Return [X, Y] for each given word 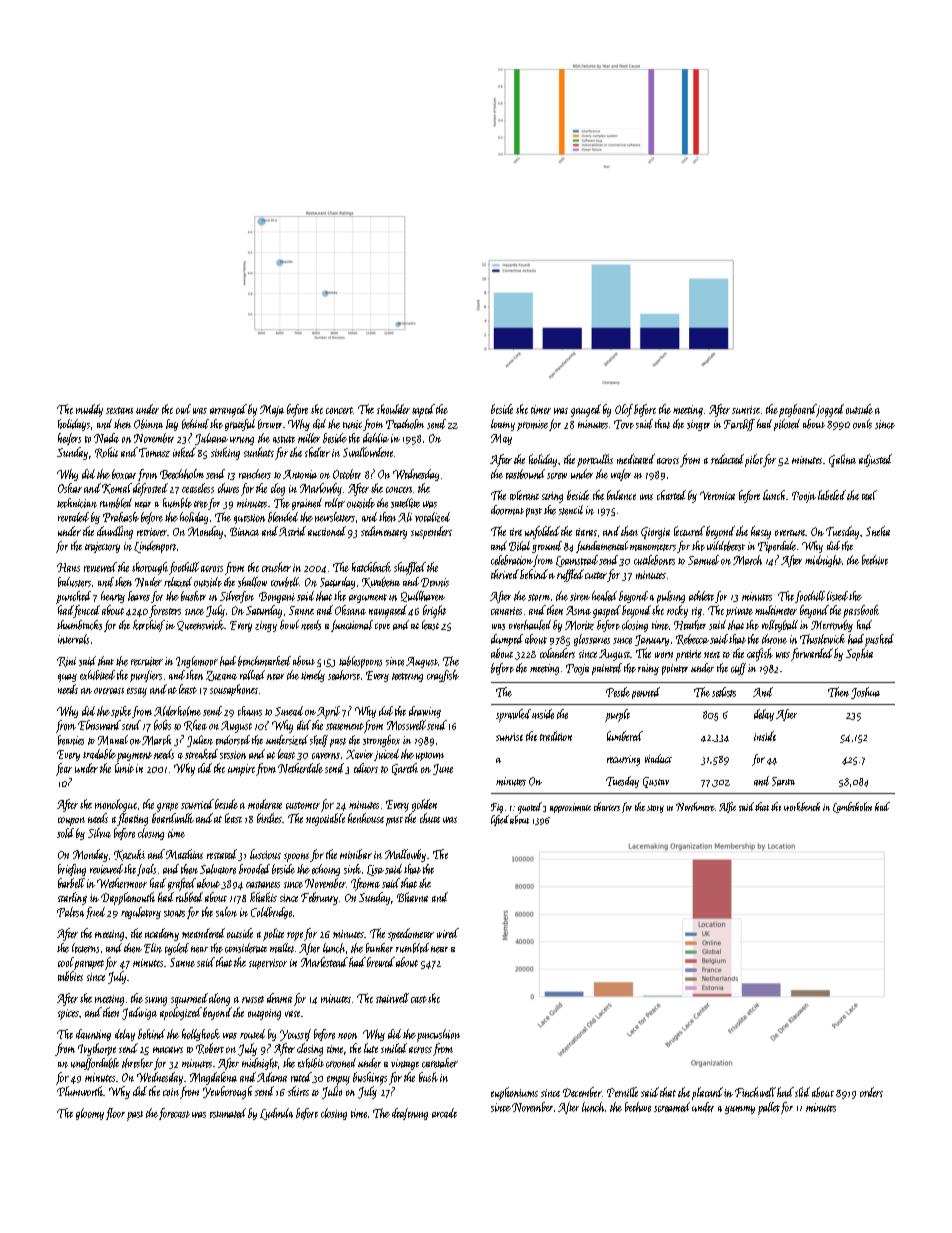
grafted [182, 884]
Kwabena [381, 582]
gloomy [90, 1114]
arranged [228, 410]
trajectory [102, 547]
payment [134, 757]
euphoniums [514, 1093]
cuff [738, 669]
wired [448, 933]
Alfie [727, 807]
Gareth [405, 769]
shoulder [393, 409]
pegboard [797, 410]
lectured [689, 531]
